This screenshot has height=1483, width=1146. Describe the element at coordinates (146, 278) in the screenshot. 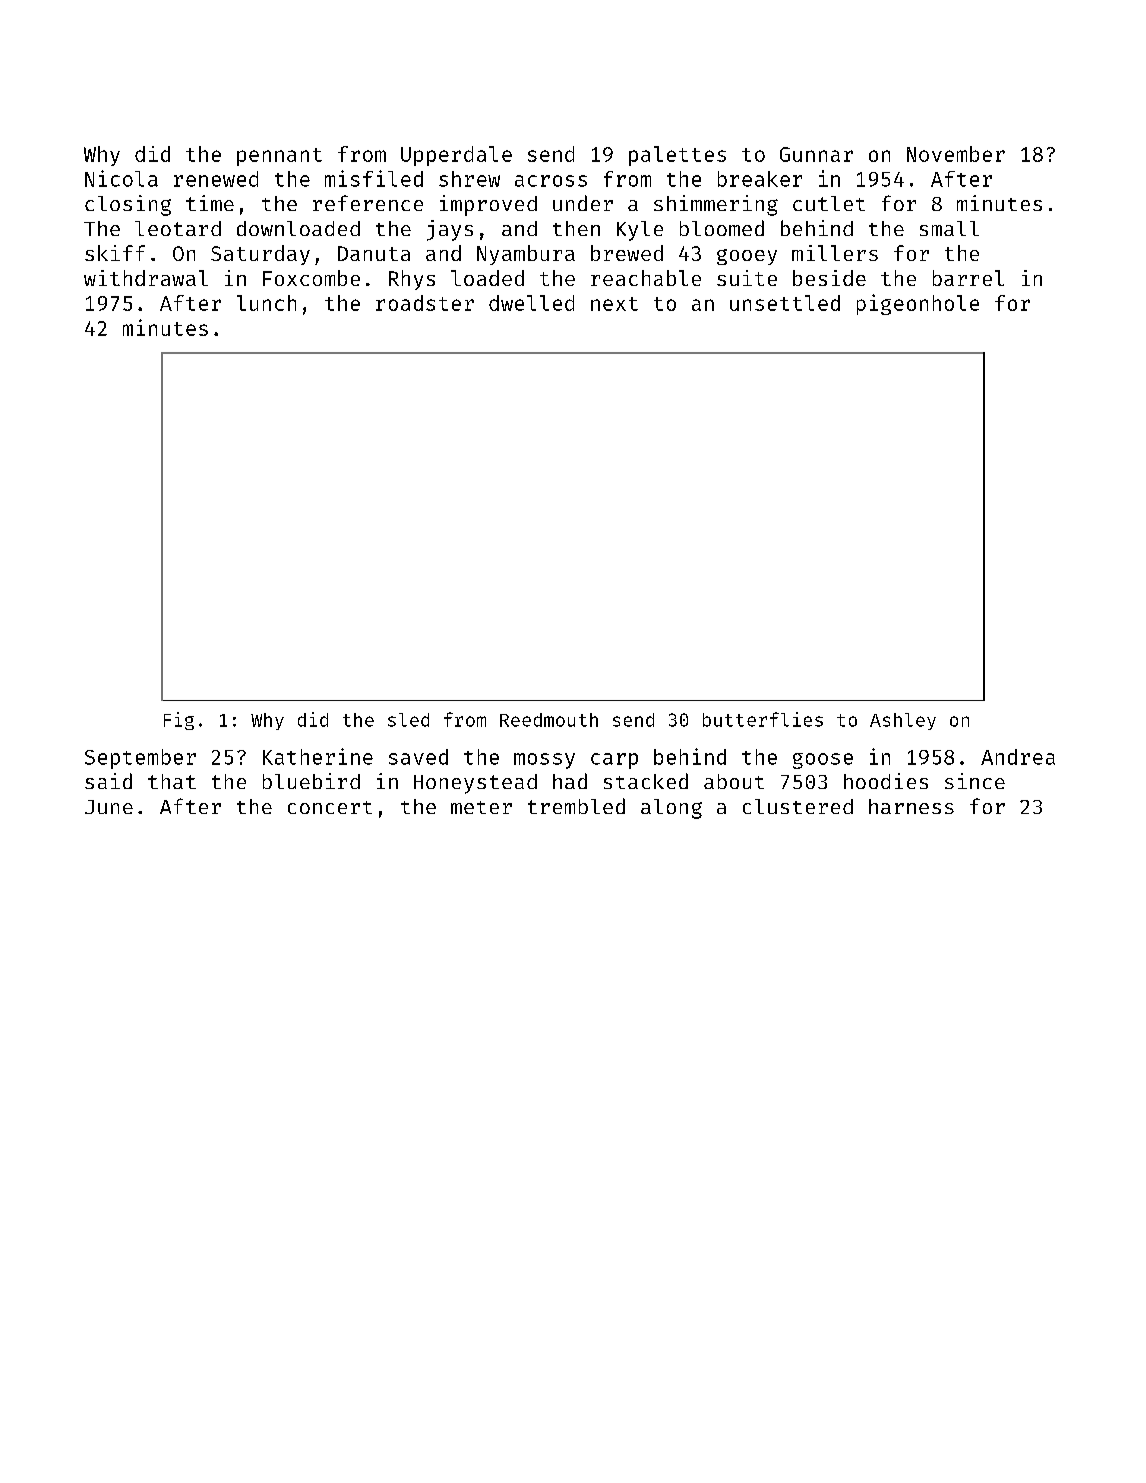

I see `withdrawal` at that location.
